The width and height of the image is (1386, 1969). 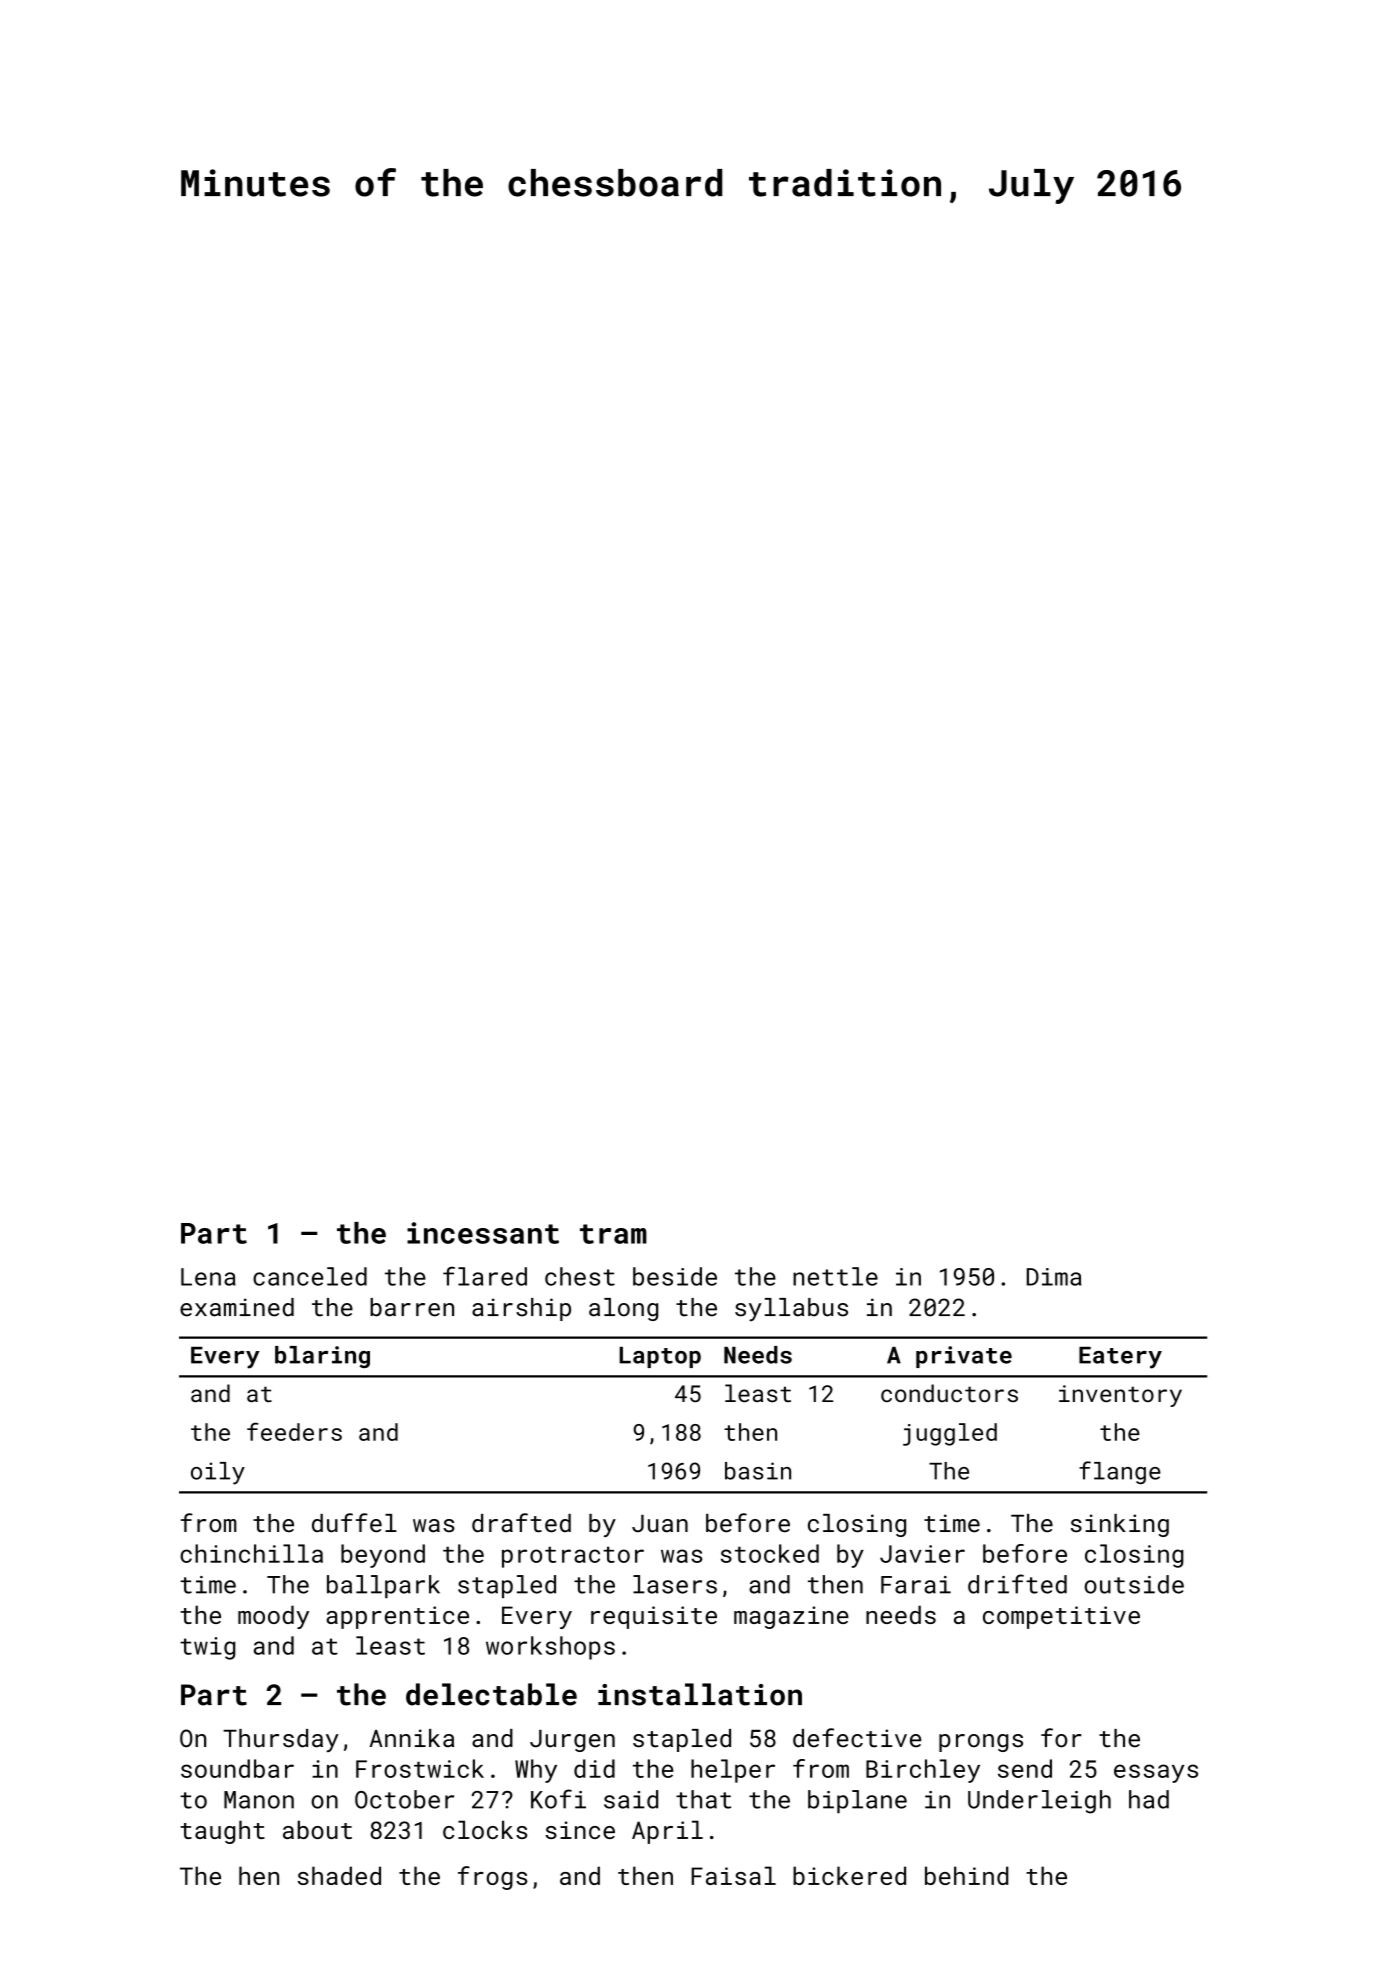 What do you see at coordinates (613, 1234) in the image?
I see `tram` at bounding box center [613, 1234].
